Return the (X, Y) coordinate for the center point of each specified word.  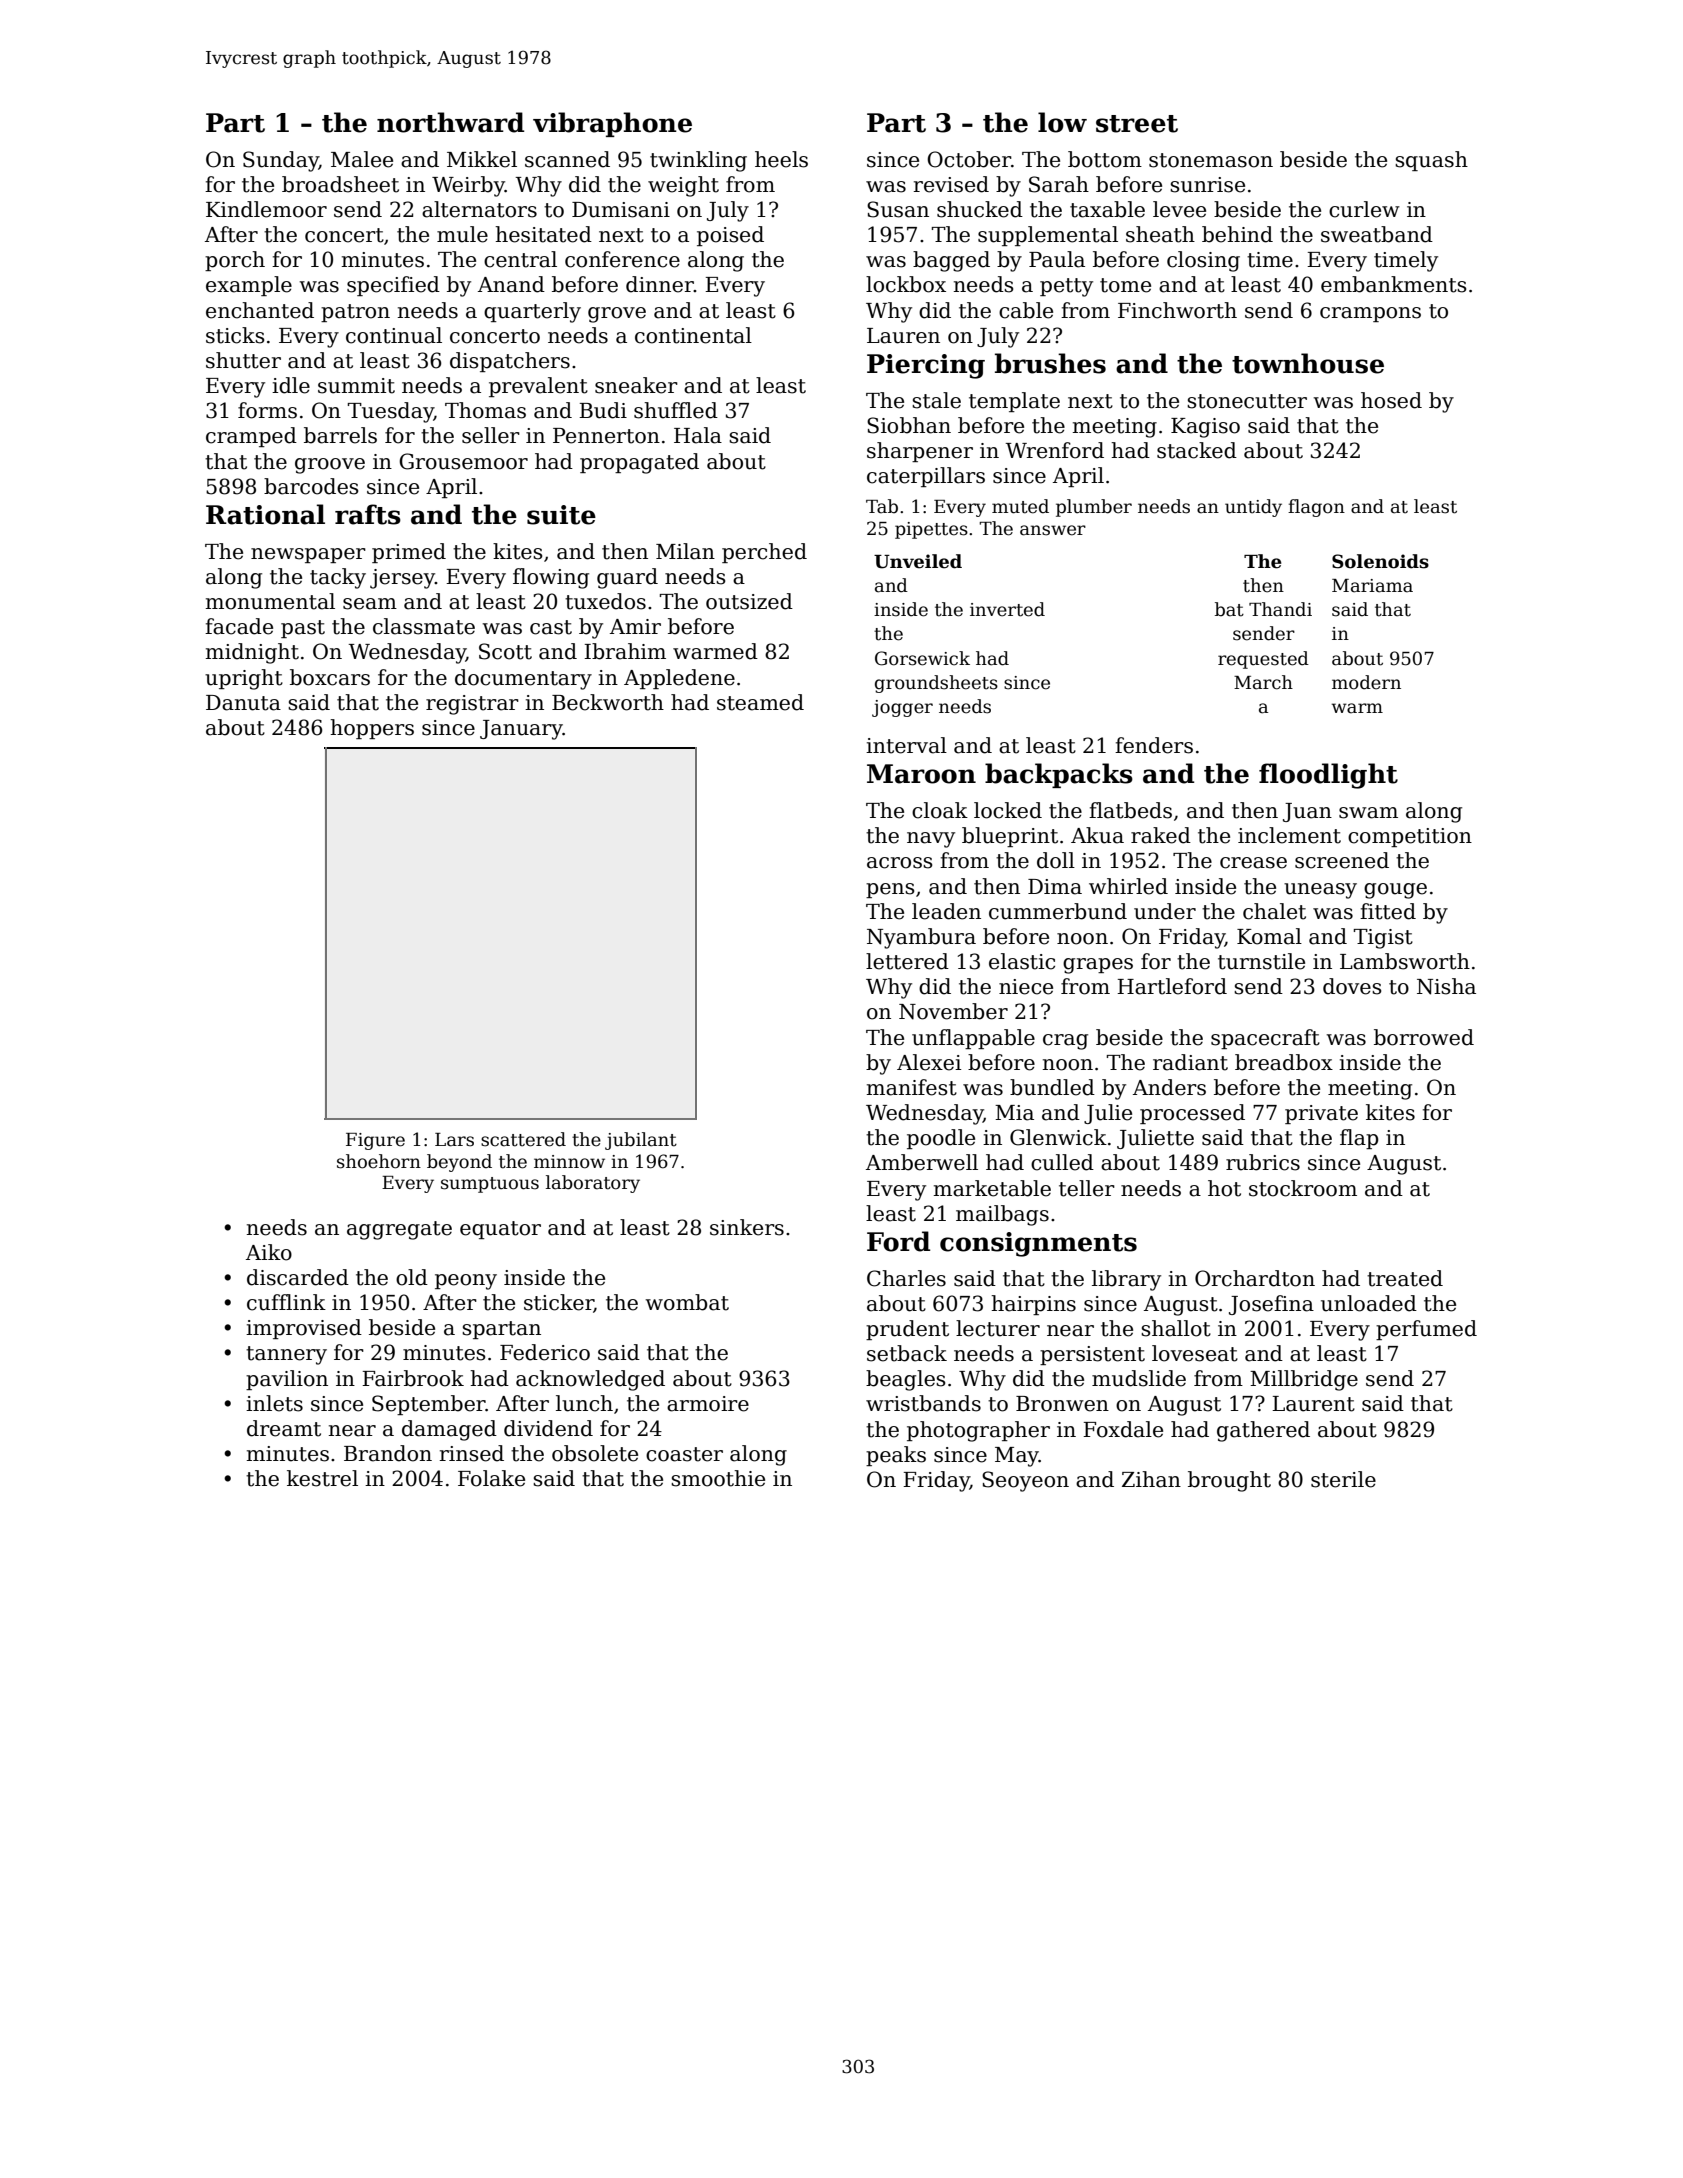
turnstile (1261, 961)
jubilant (641, 1141)
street (1137, 124)
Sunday (281, 161)
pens (890, 890)
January (521, 730)
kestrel (322, 1478)
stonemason (1211, 160)
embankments (1393, 284)
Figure (375, 1141)
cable (1026, 310)
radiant (1190, 1062)
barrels (340, 435)
